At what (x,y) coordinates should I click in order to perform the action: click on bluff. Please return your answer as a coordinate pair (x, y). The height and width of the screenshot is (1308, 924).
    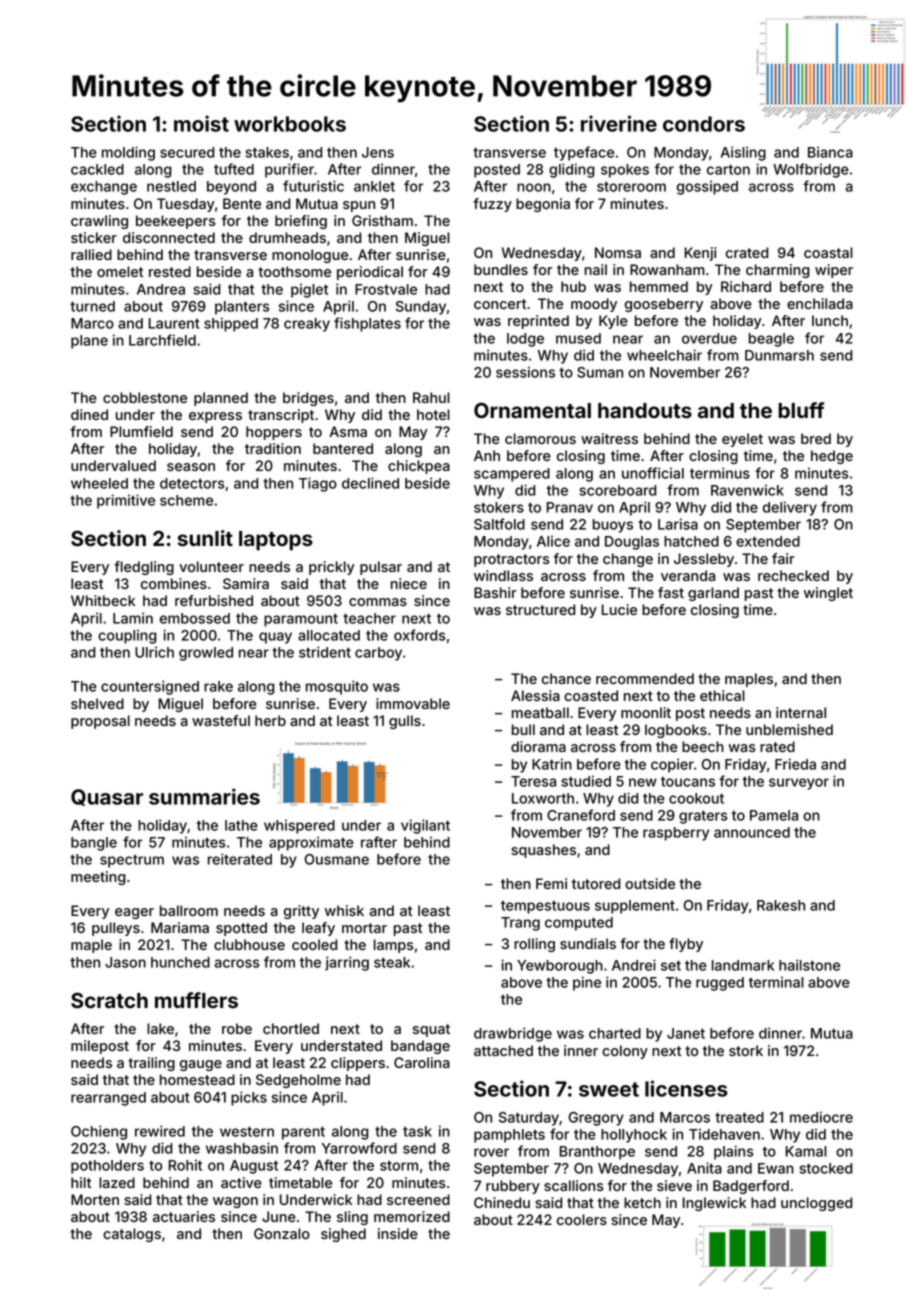
    Looking at the image, I should click on (801, 410).
